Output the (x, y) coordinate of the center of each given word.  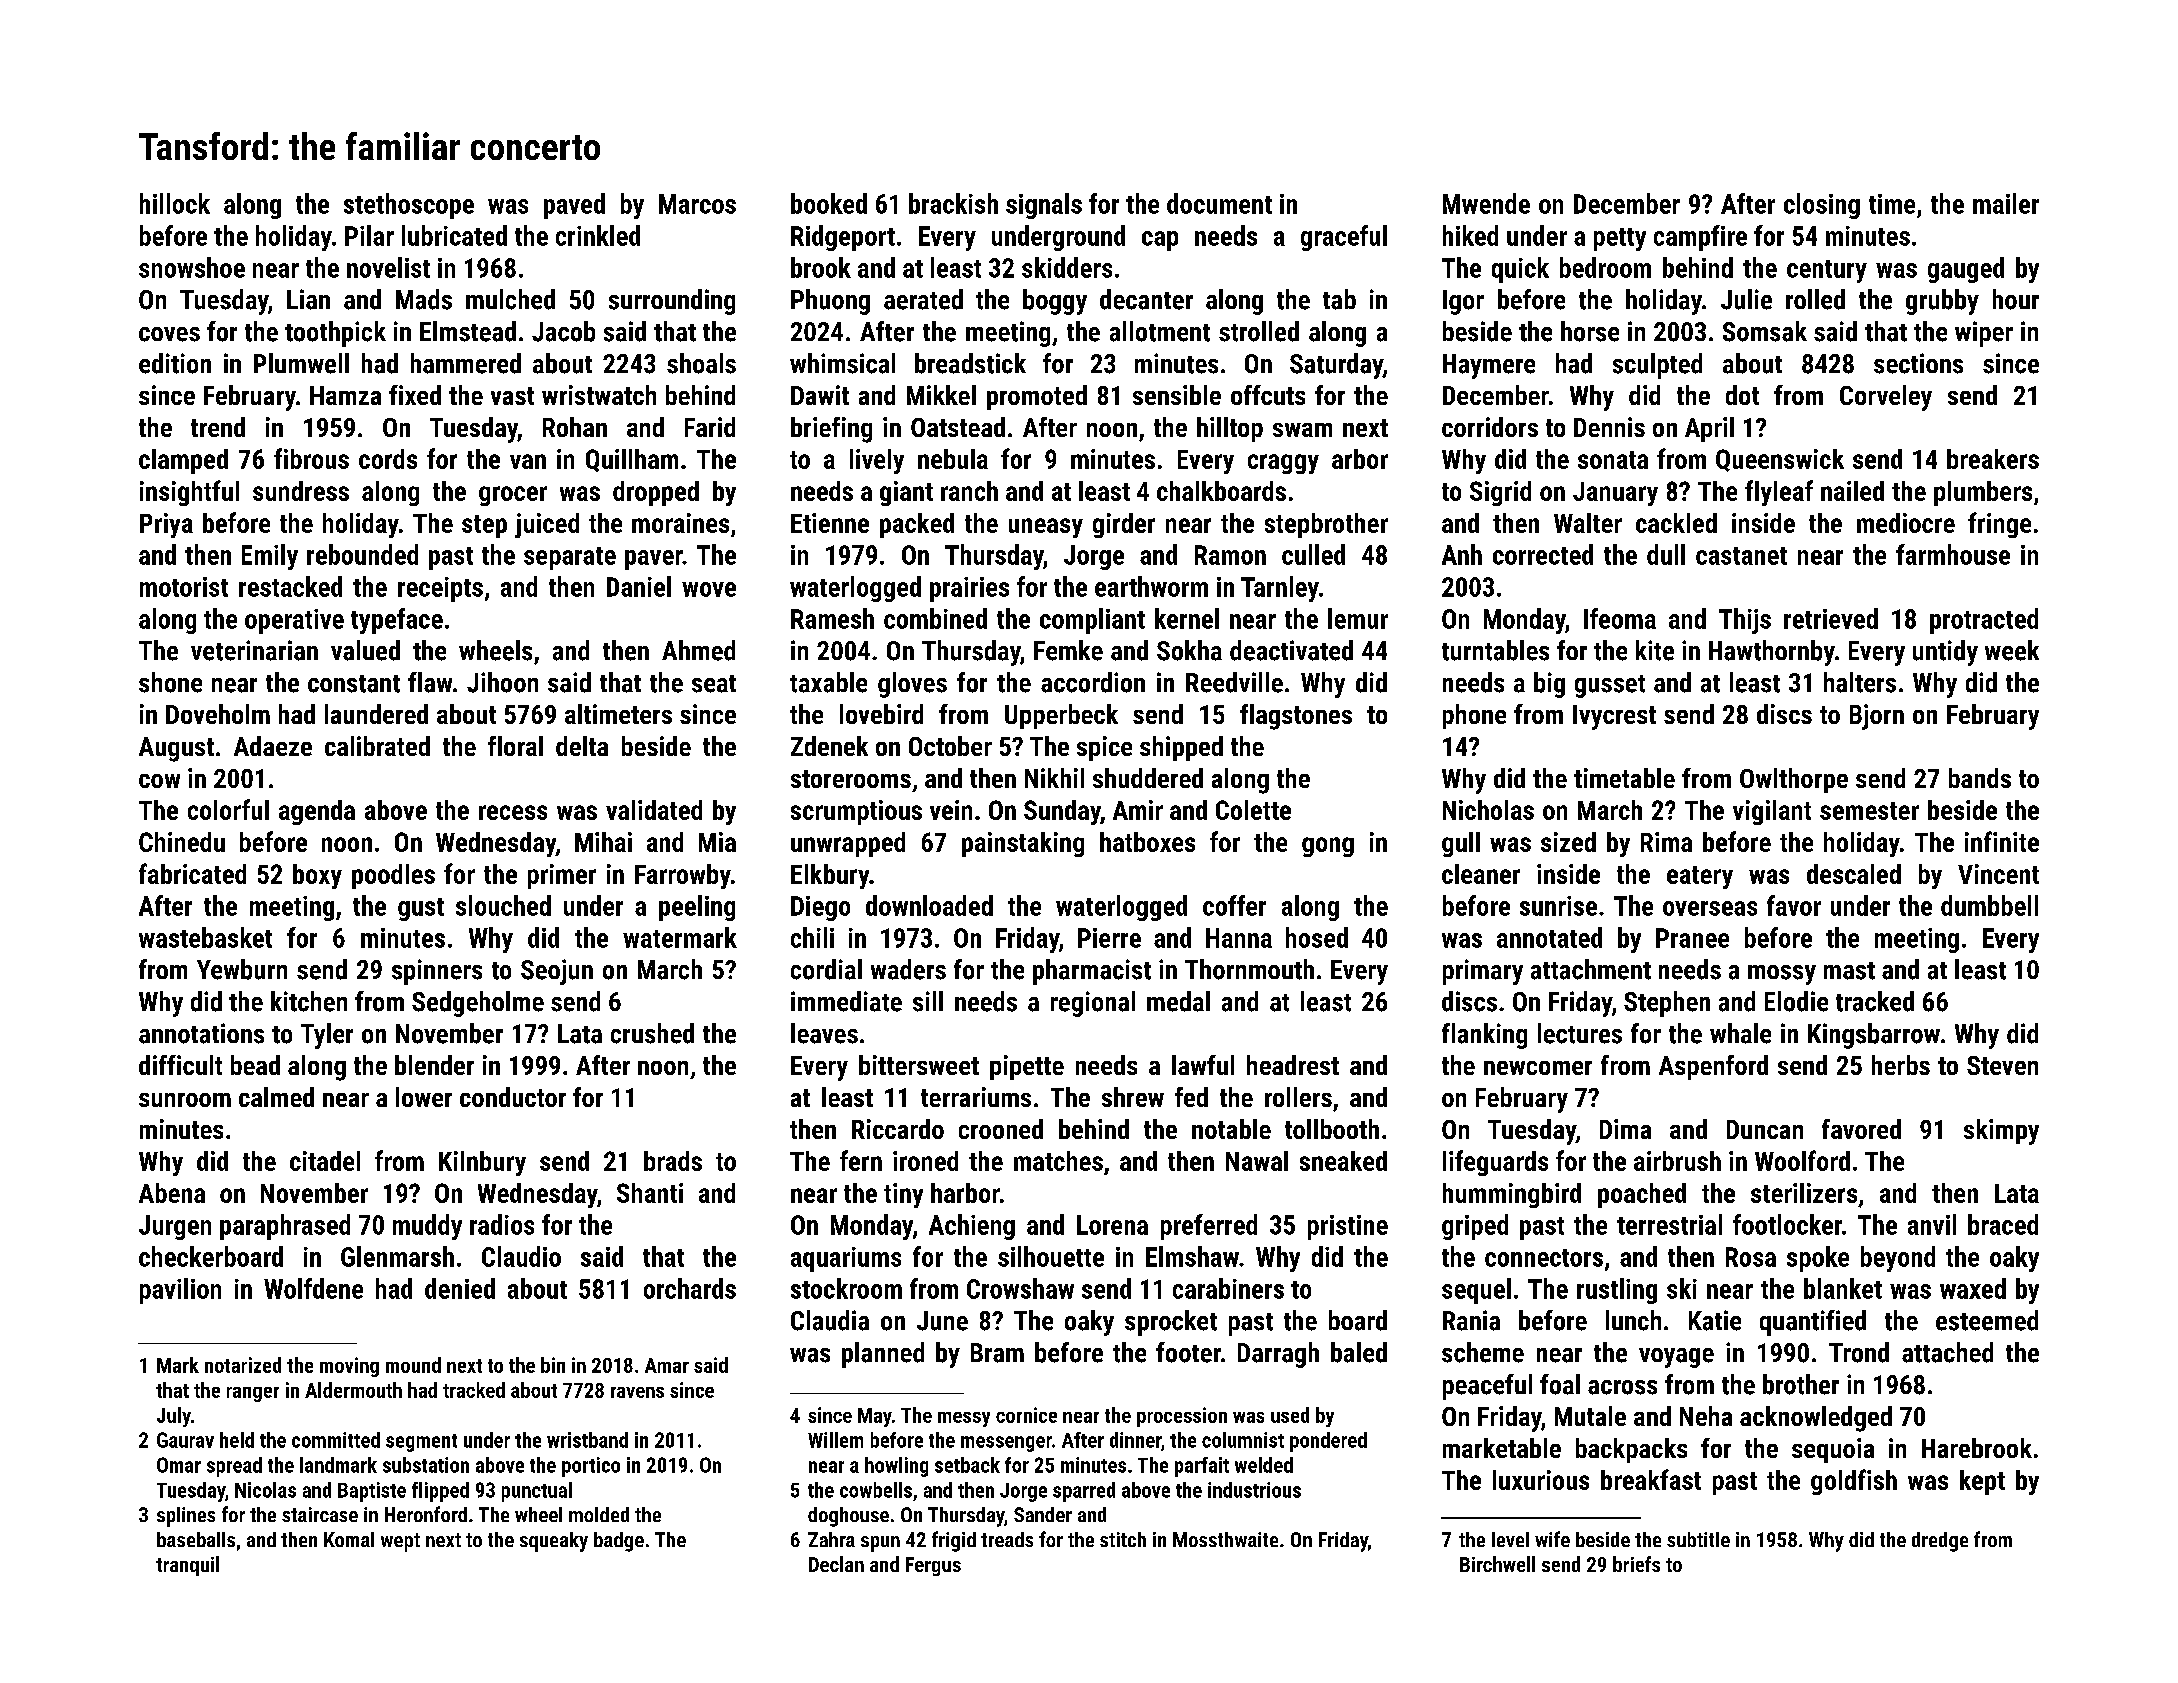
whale (1740, 1033)
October (950, 746)
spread (234, 1467)
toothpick (335, 334)
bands (1980, 778)
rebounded (362, 554)
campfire (1700, 238)
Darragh (1278, 1355)
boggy (1055, 302)
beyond (1898, 1259)
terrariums (976, 1097)
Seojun (557, 972)
